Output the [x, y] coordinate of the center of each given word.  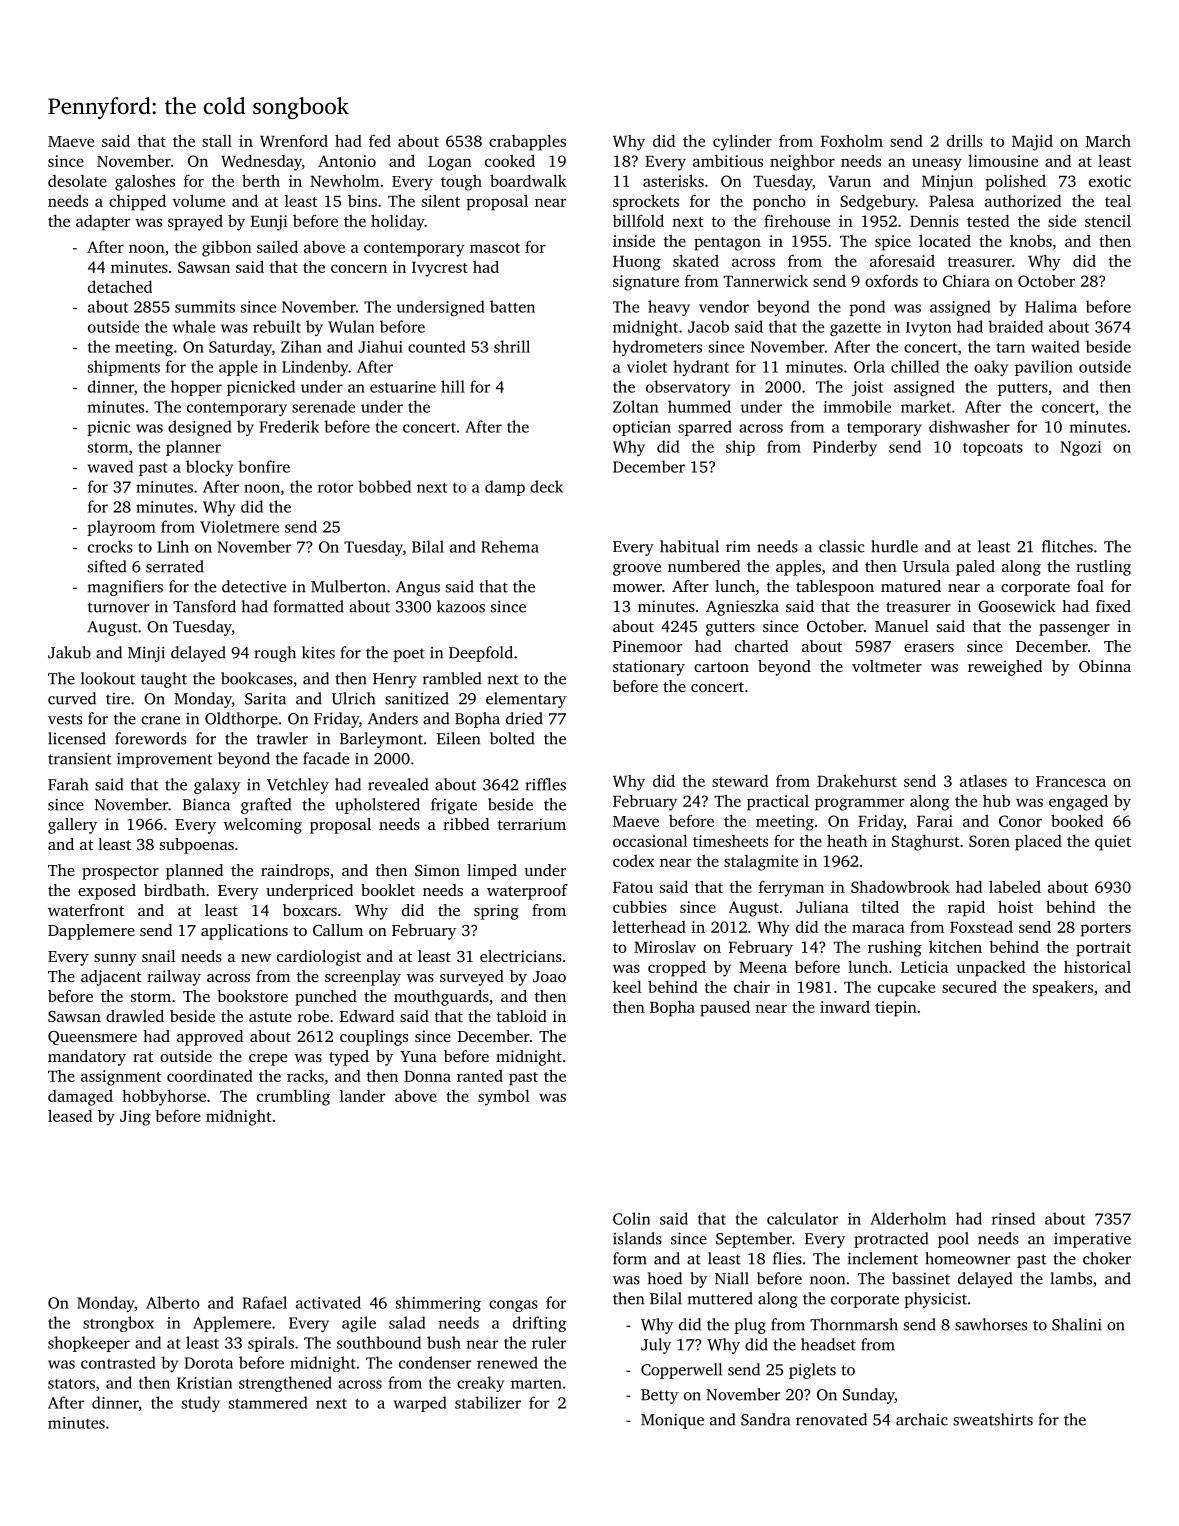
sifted [107, 566]
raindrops [295, 872]
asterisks [673, 180]
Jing [135, 1118]
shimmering [438, 1304]
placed [1038, 842]
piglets [812, 1371]
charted [761, 646]
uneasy [937, 164]
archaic [922, 1419]
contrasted [118, 1362]
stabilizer [488, 1402]
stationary [649, 668]
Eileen [458, 738]
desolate [77, 181]
